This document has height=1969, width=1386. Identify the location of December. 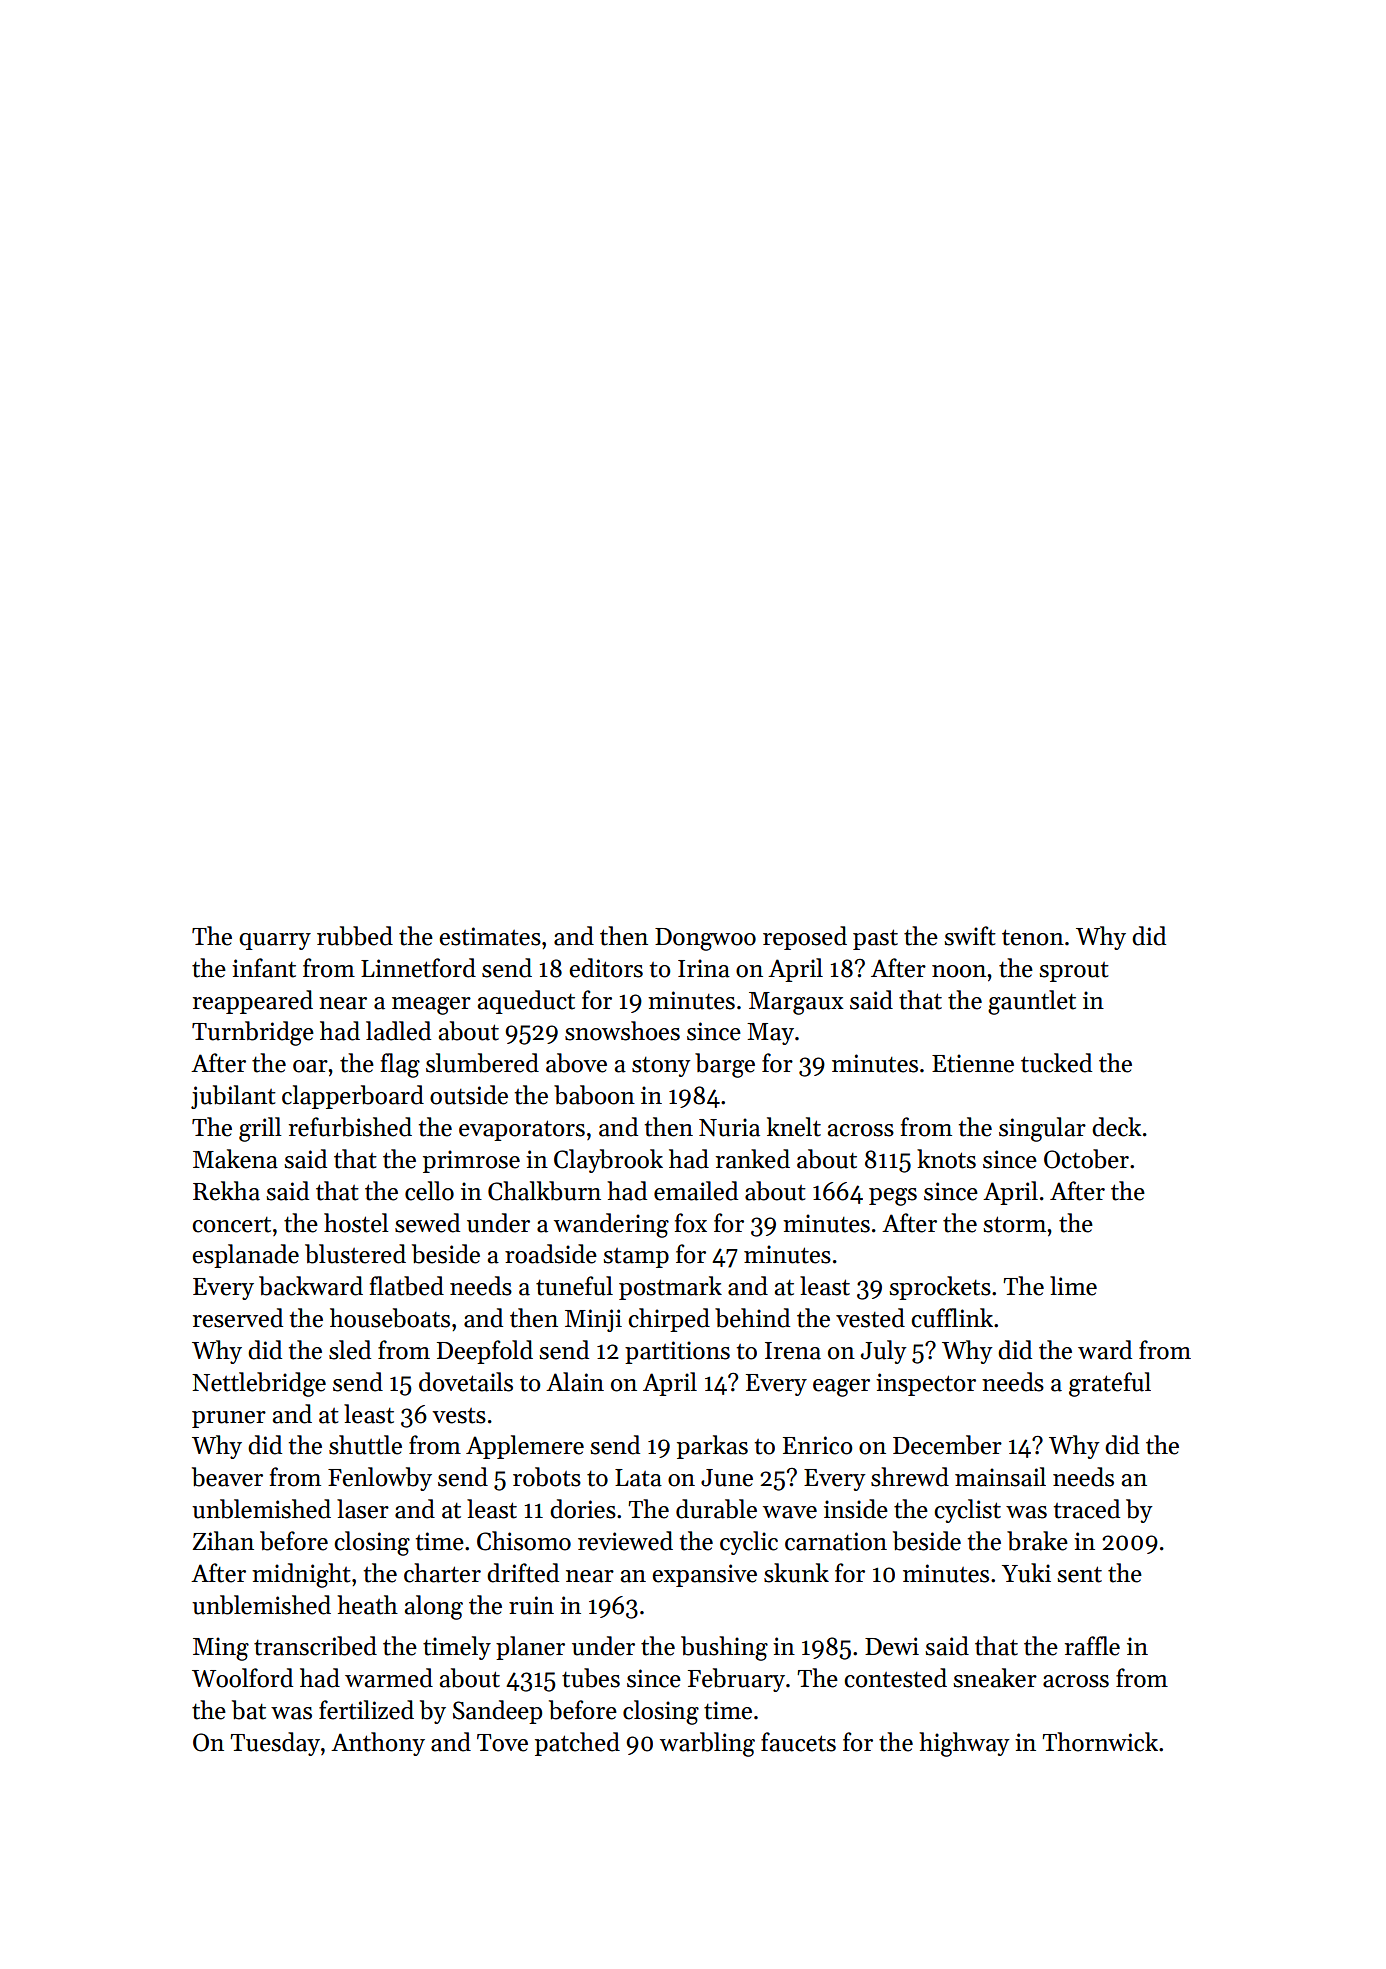
(947, 1445).
